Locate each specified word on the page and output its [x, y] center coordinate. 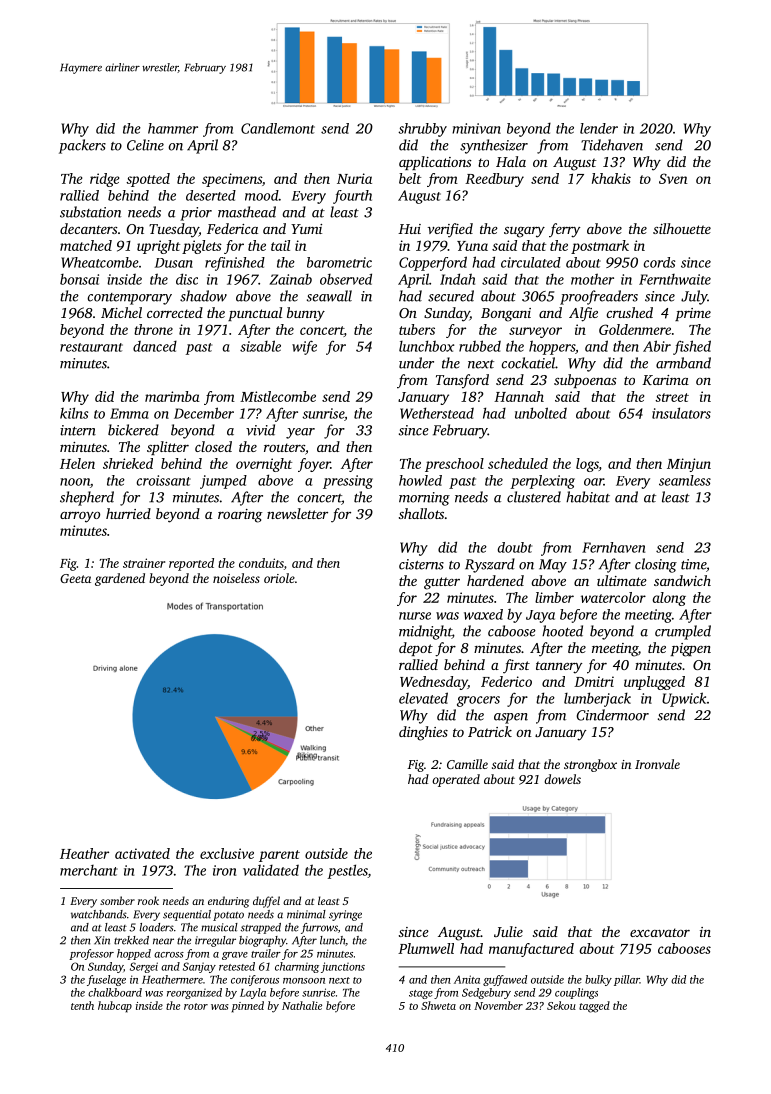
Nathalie [302, 1005]
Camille [467, 764]
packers [82, 146]
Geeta [75, 578]
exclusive [227, 853]
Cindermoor [612, 715]
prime [693, 314]
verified [450, 230]
